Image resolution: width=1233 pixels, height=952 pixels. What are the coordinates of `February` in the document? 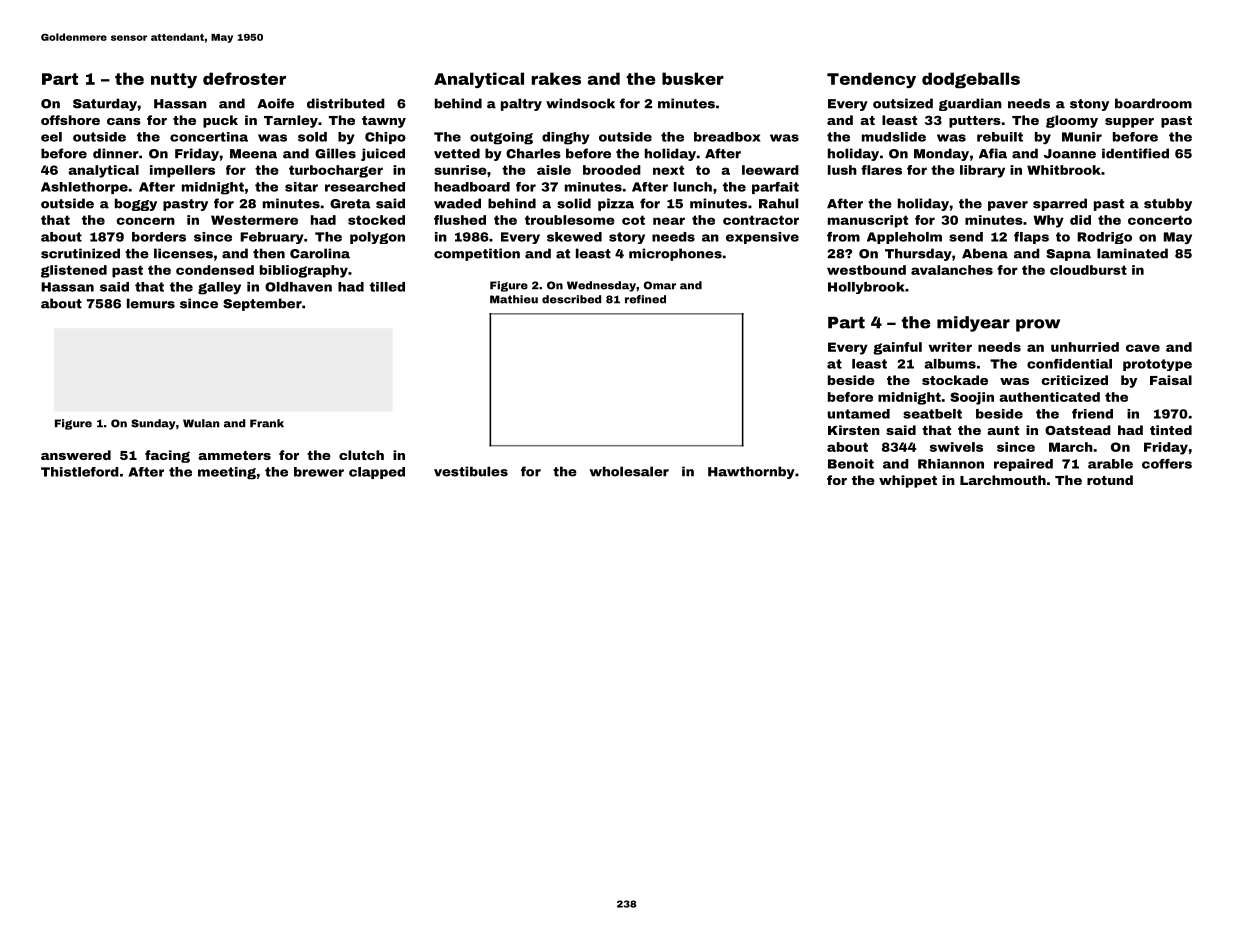 It's located at (271, 238).
